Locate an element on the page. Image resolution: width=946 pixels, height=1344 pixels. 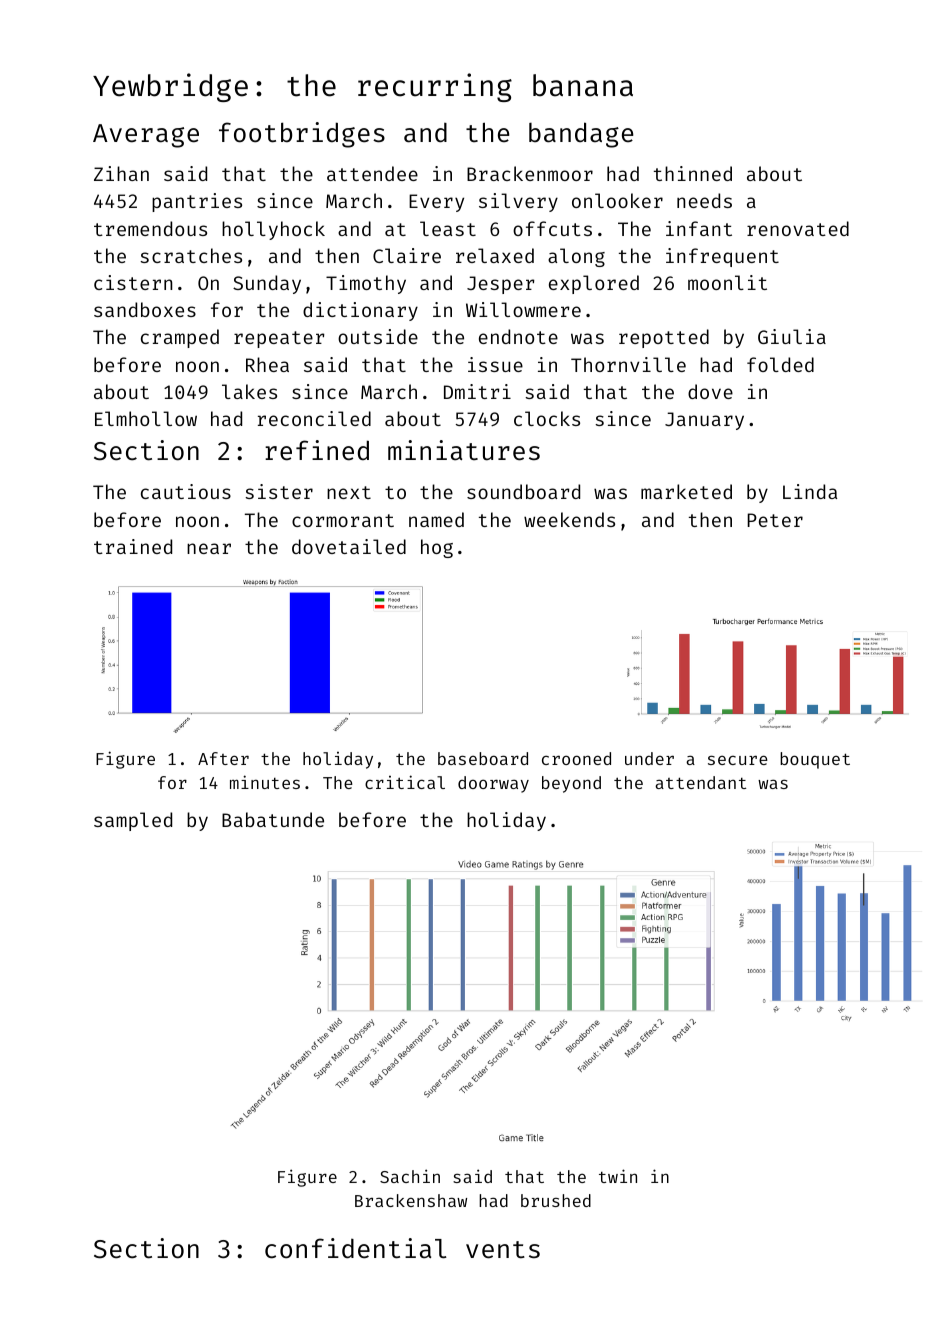
Peter is located at coordinates (775, 520).
